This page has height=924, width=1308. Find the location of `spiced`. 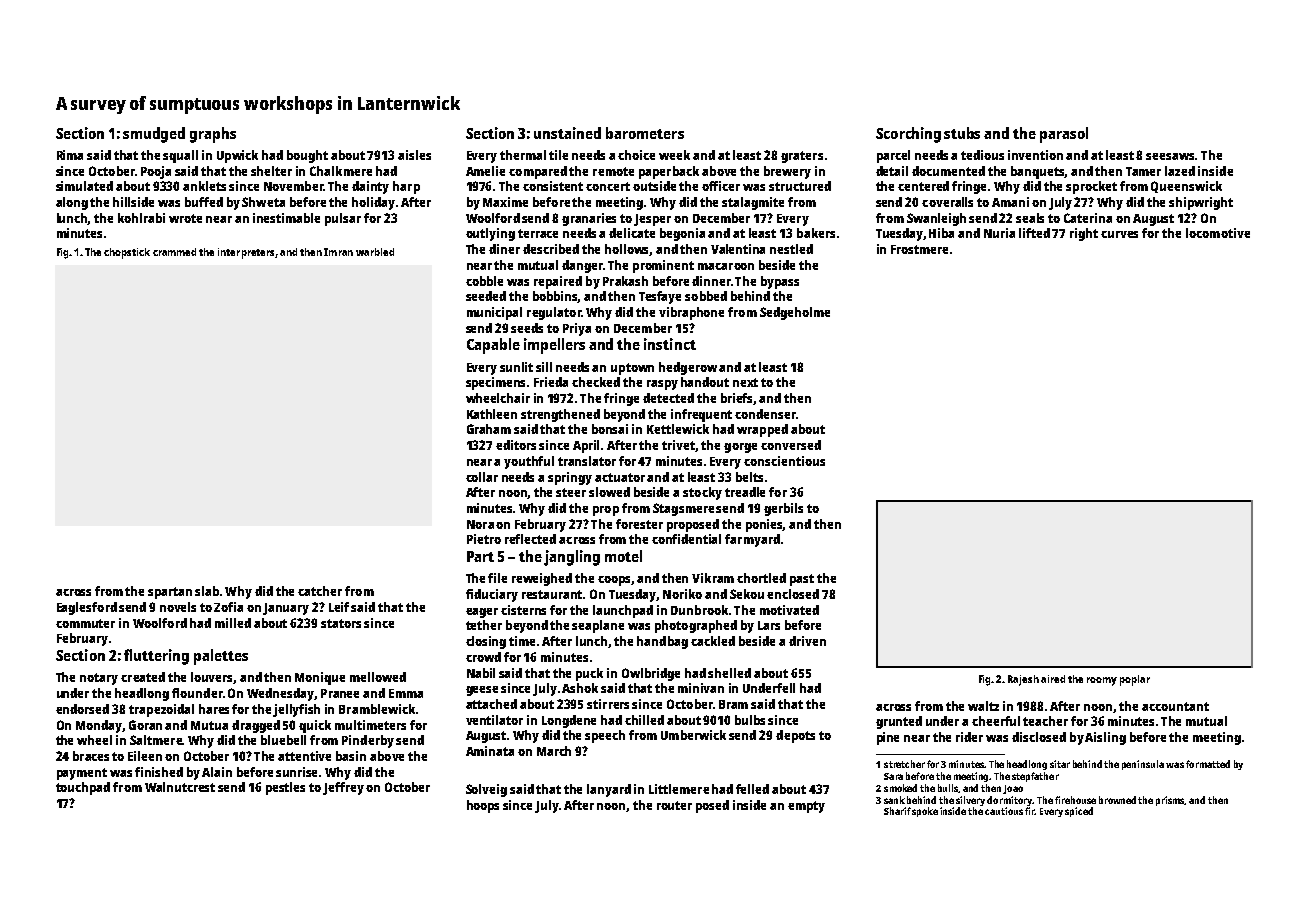

spiced is located at coordinates (1079, 812).
